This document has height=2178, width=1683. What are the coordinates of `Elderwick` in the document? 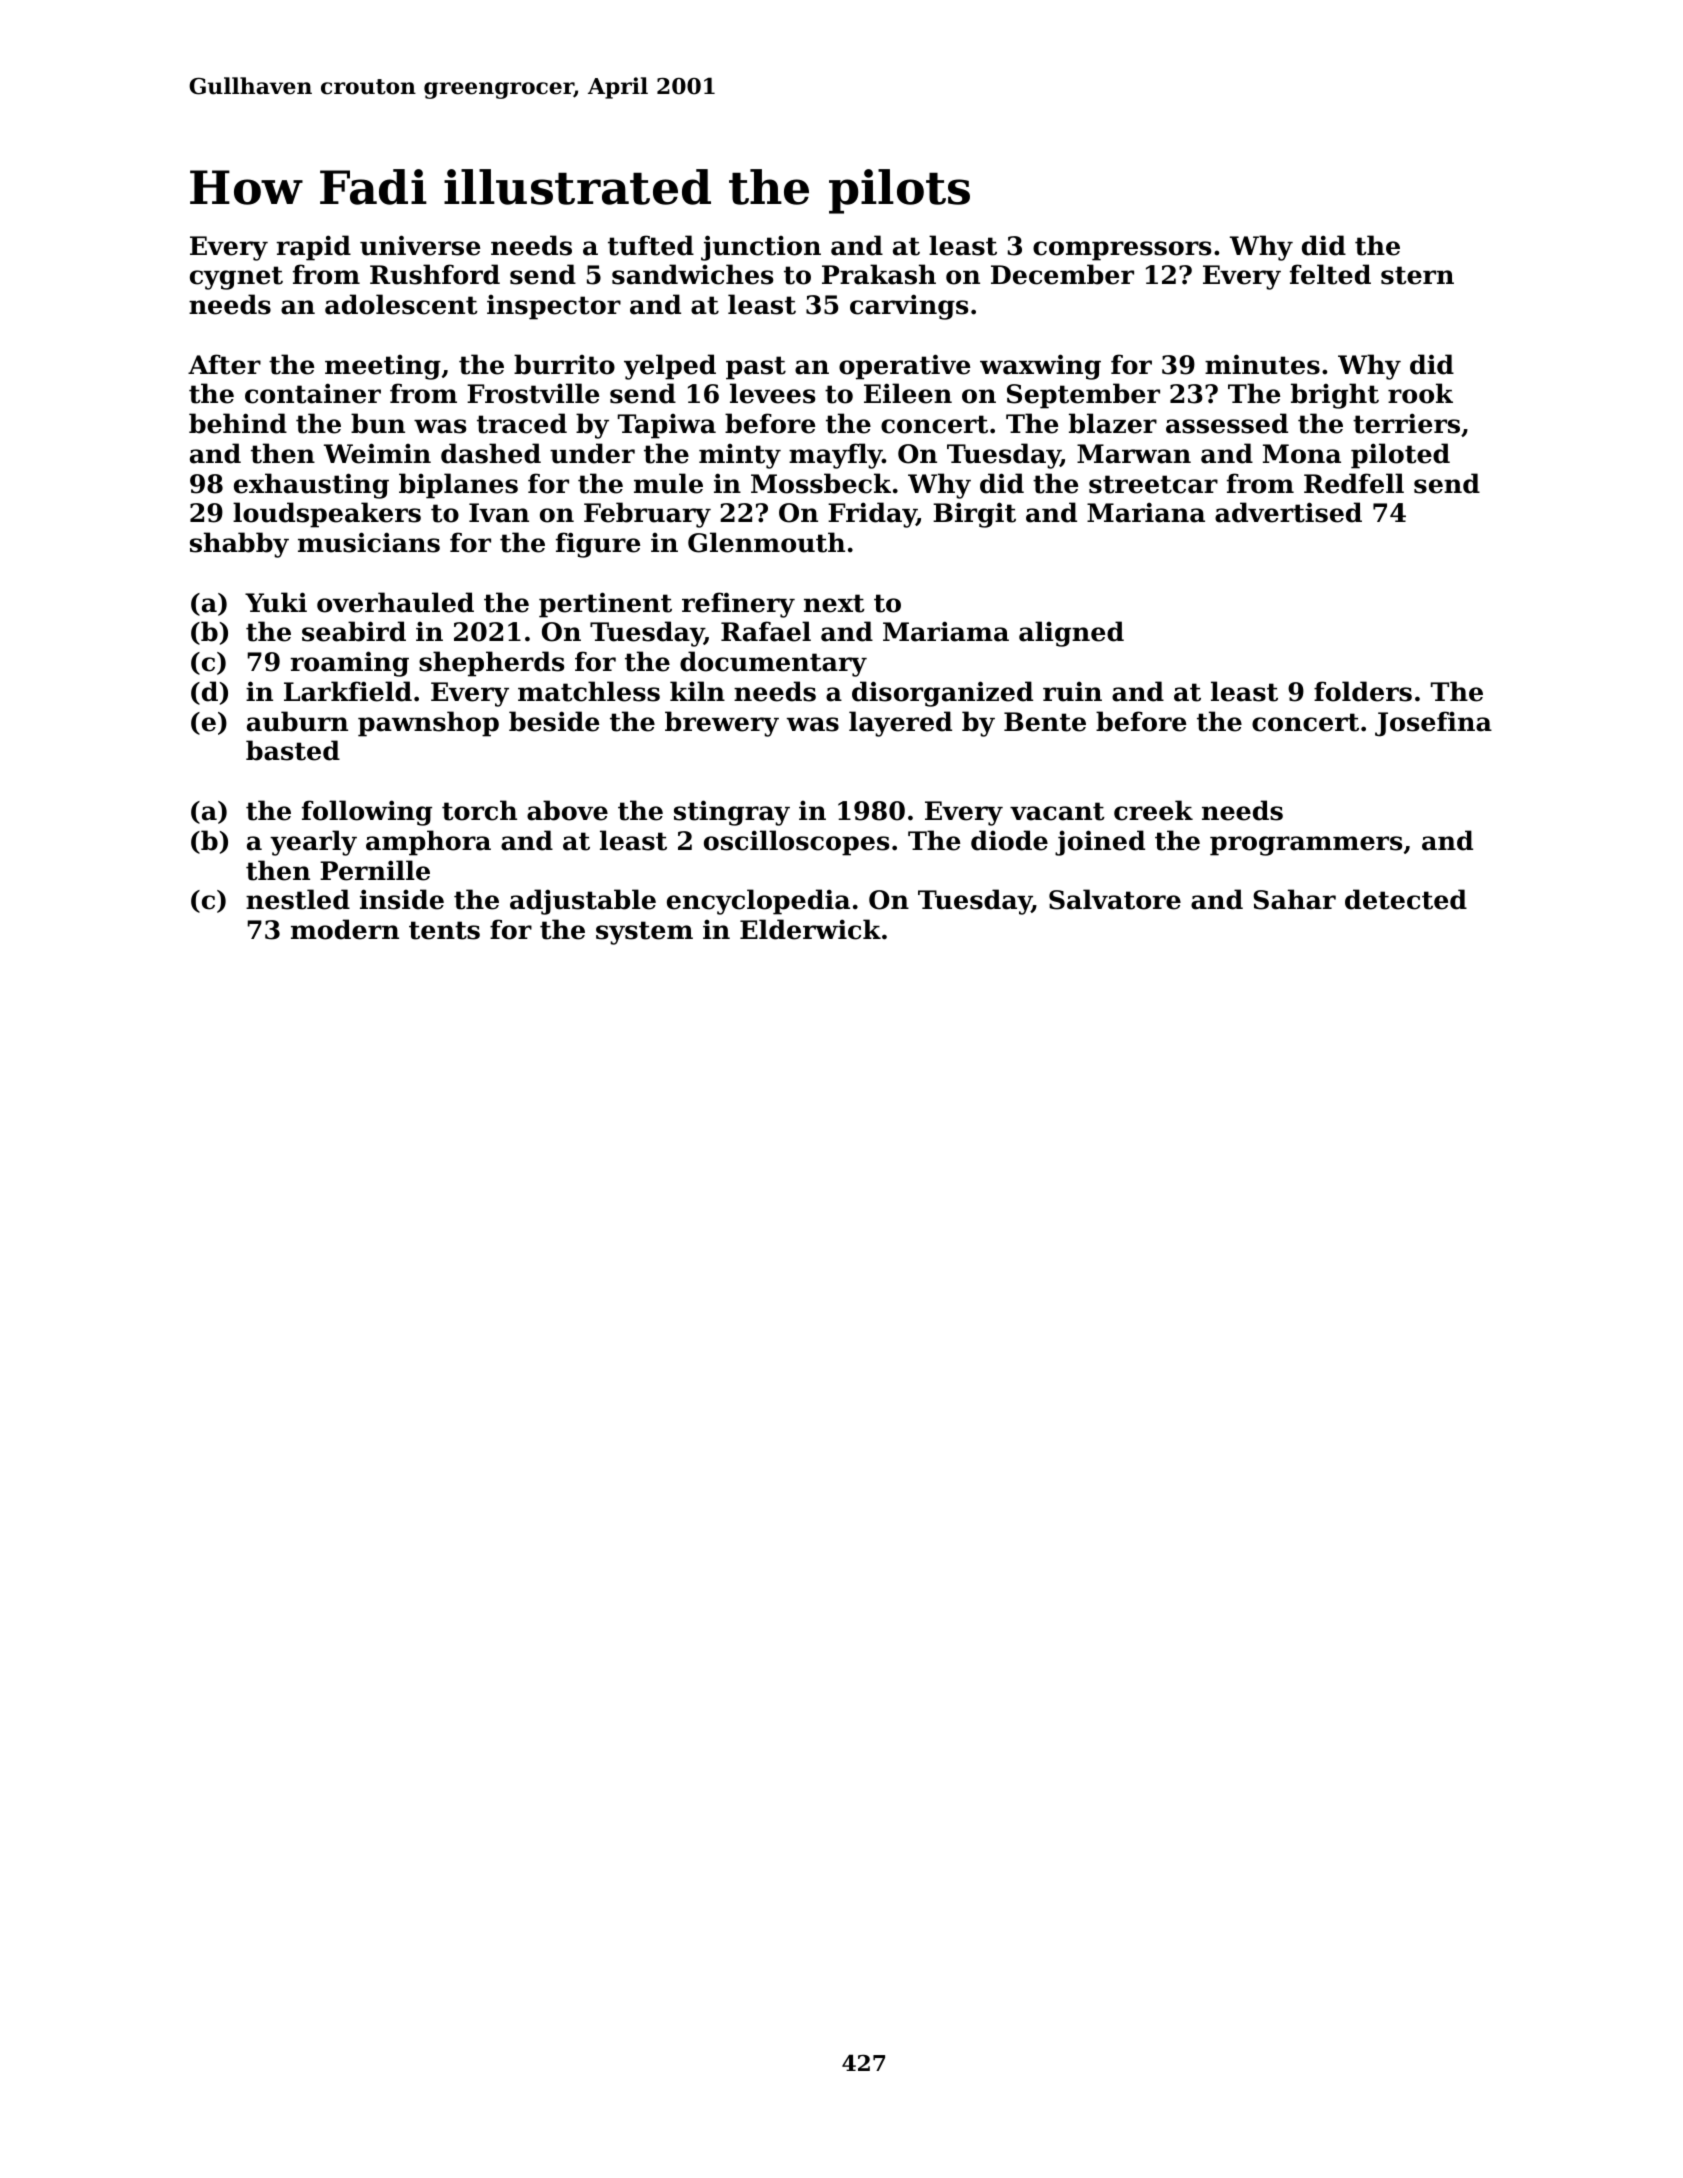 It's located at (810, 929).
